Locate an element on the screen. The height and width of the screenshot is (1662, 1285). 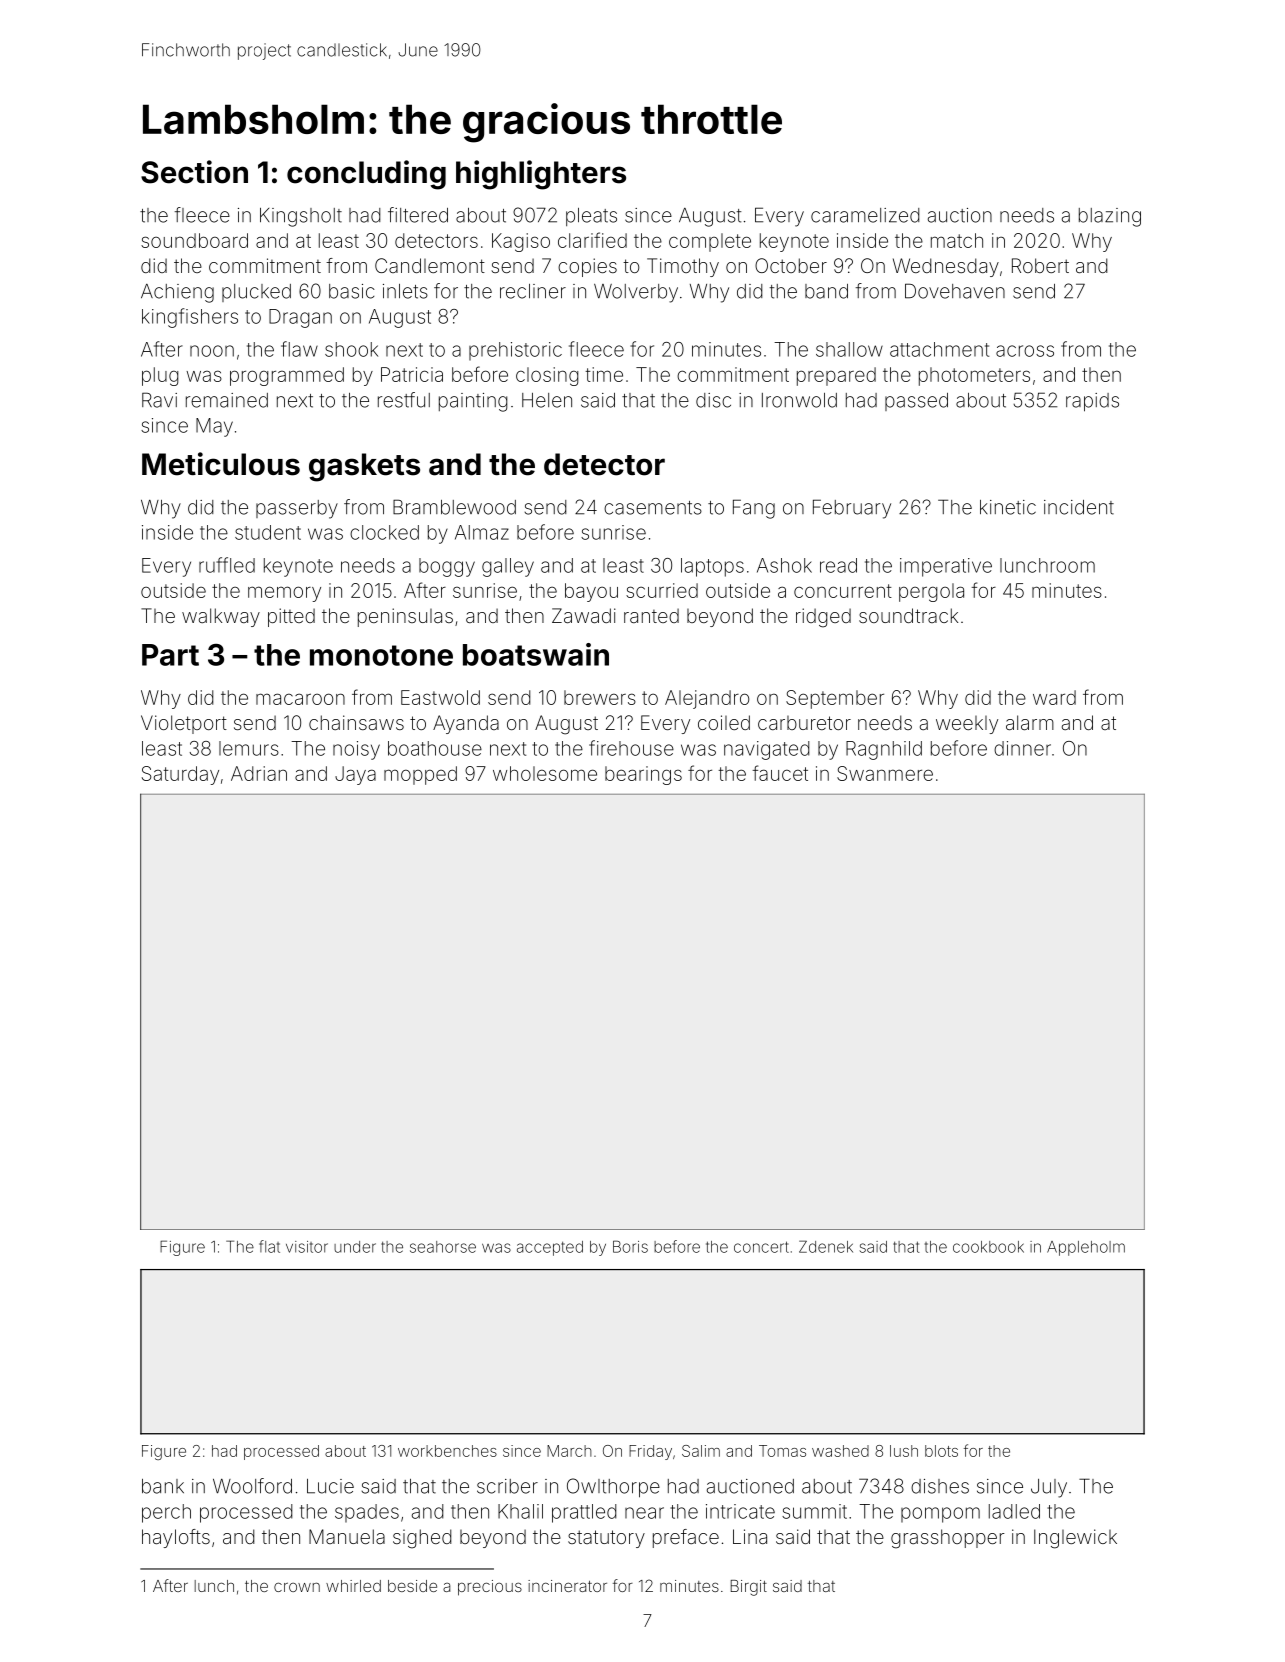
Fang is located at coordinates (754, 509).
